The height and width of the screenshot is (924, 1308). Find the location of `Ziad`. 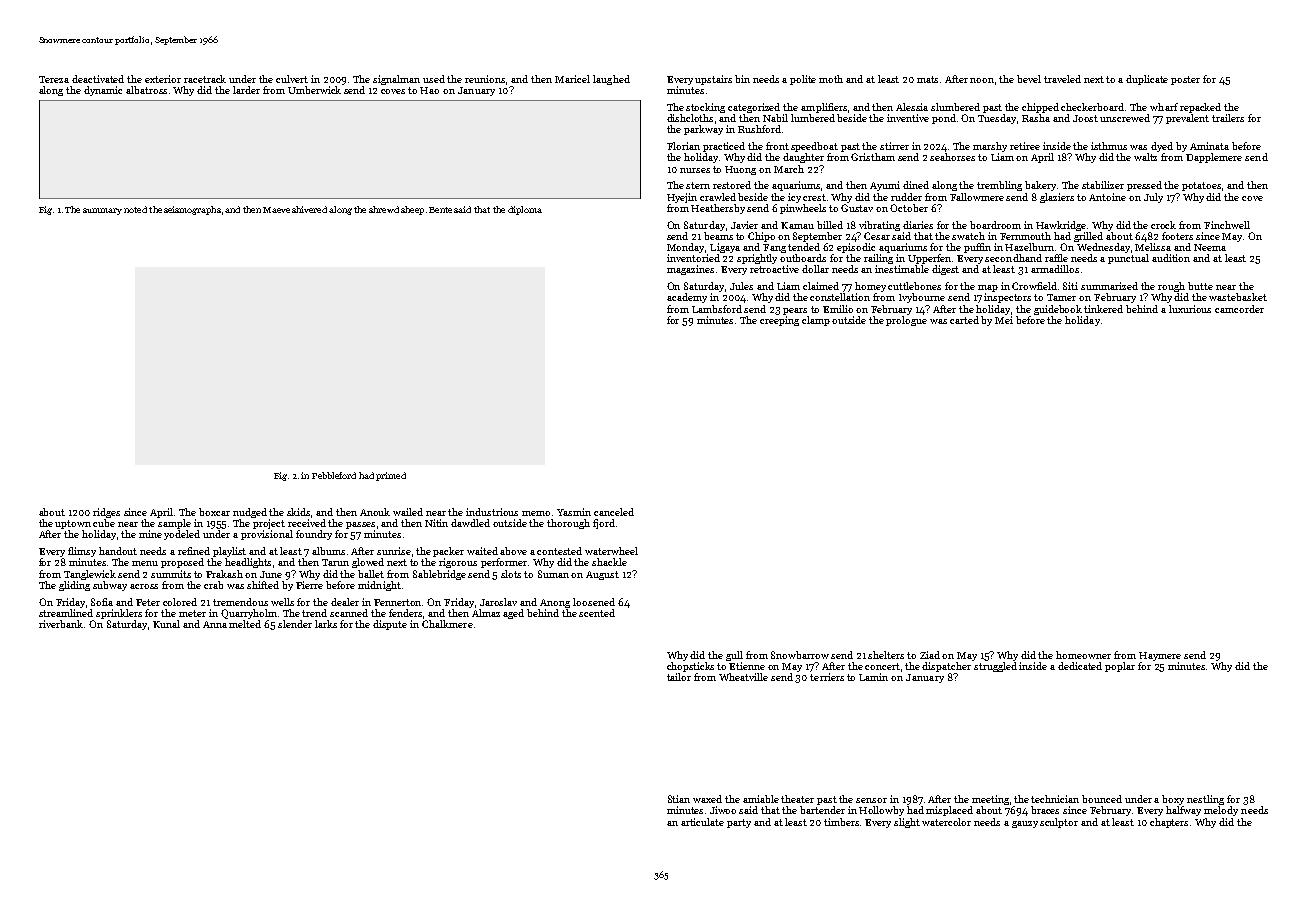

Ziad is located at coordinates (930, 655).
